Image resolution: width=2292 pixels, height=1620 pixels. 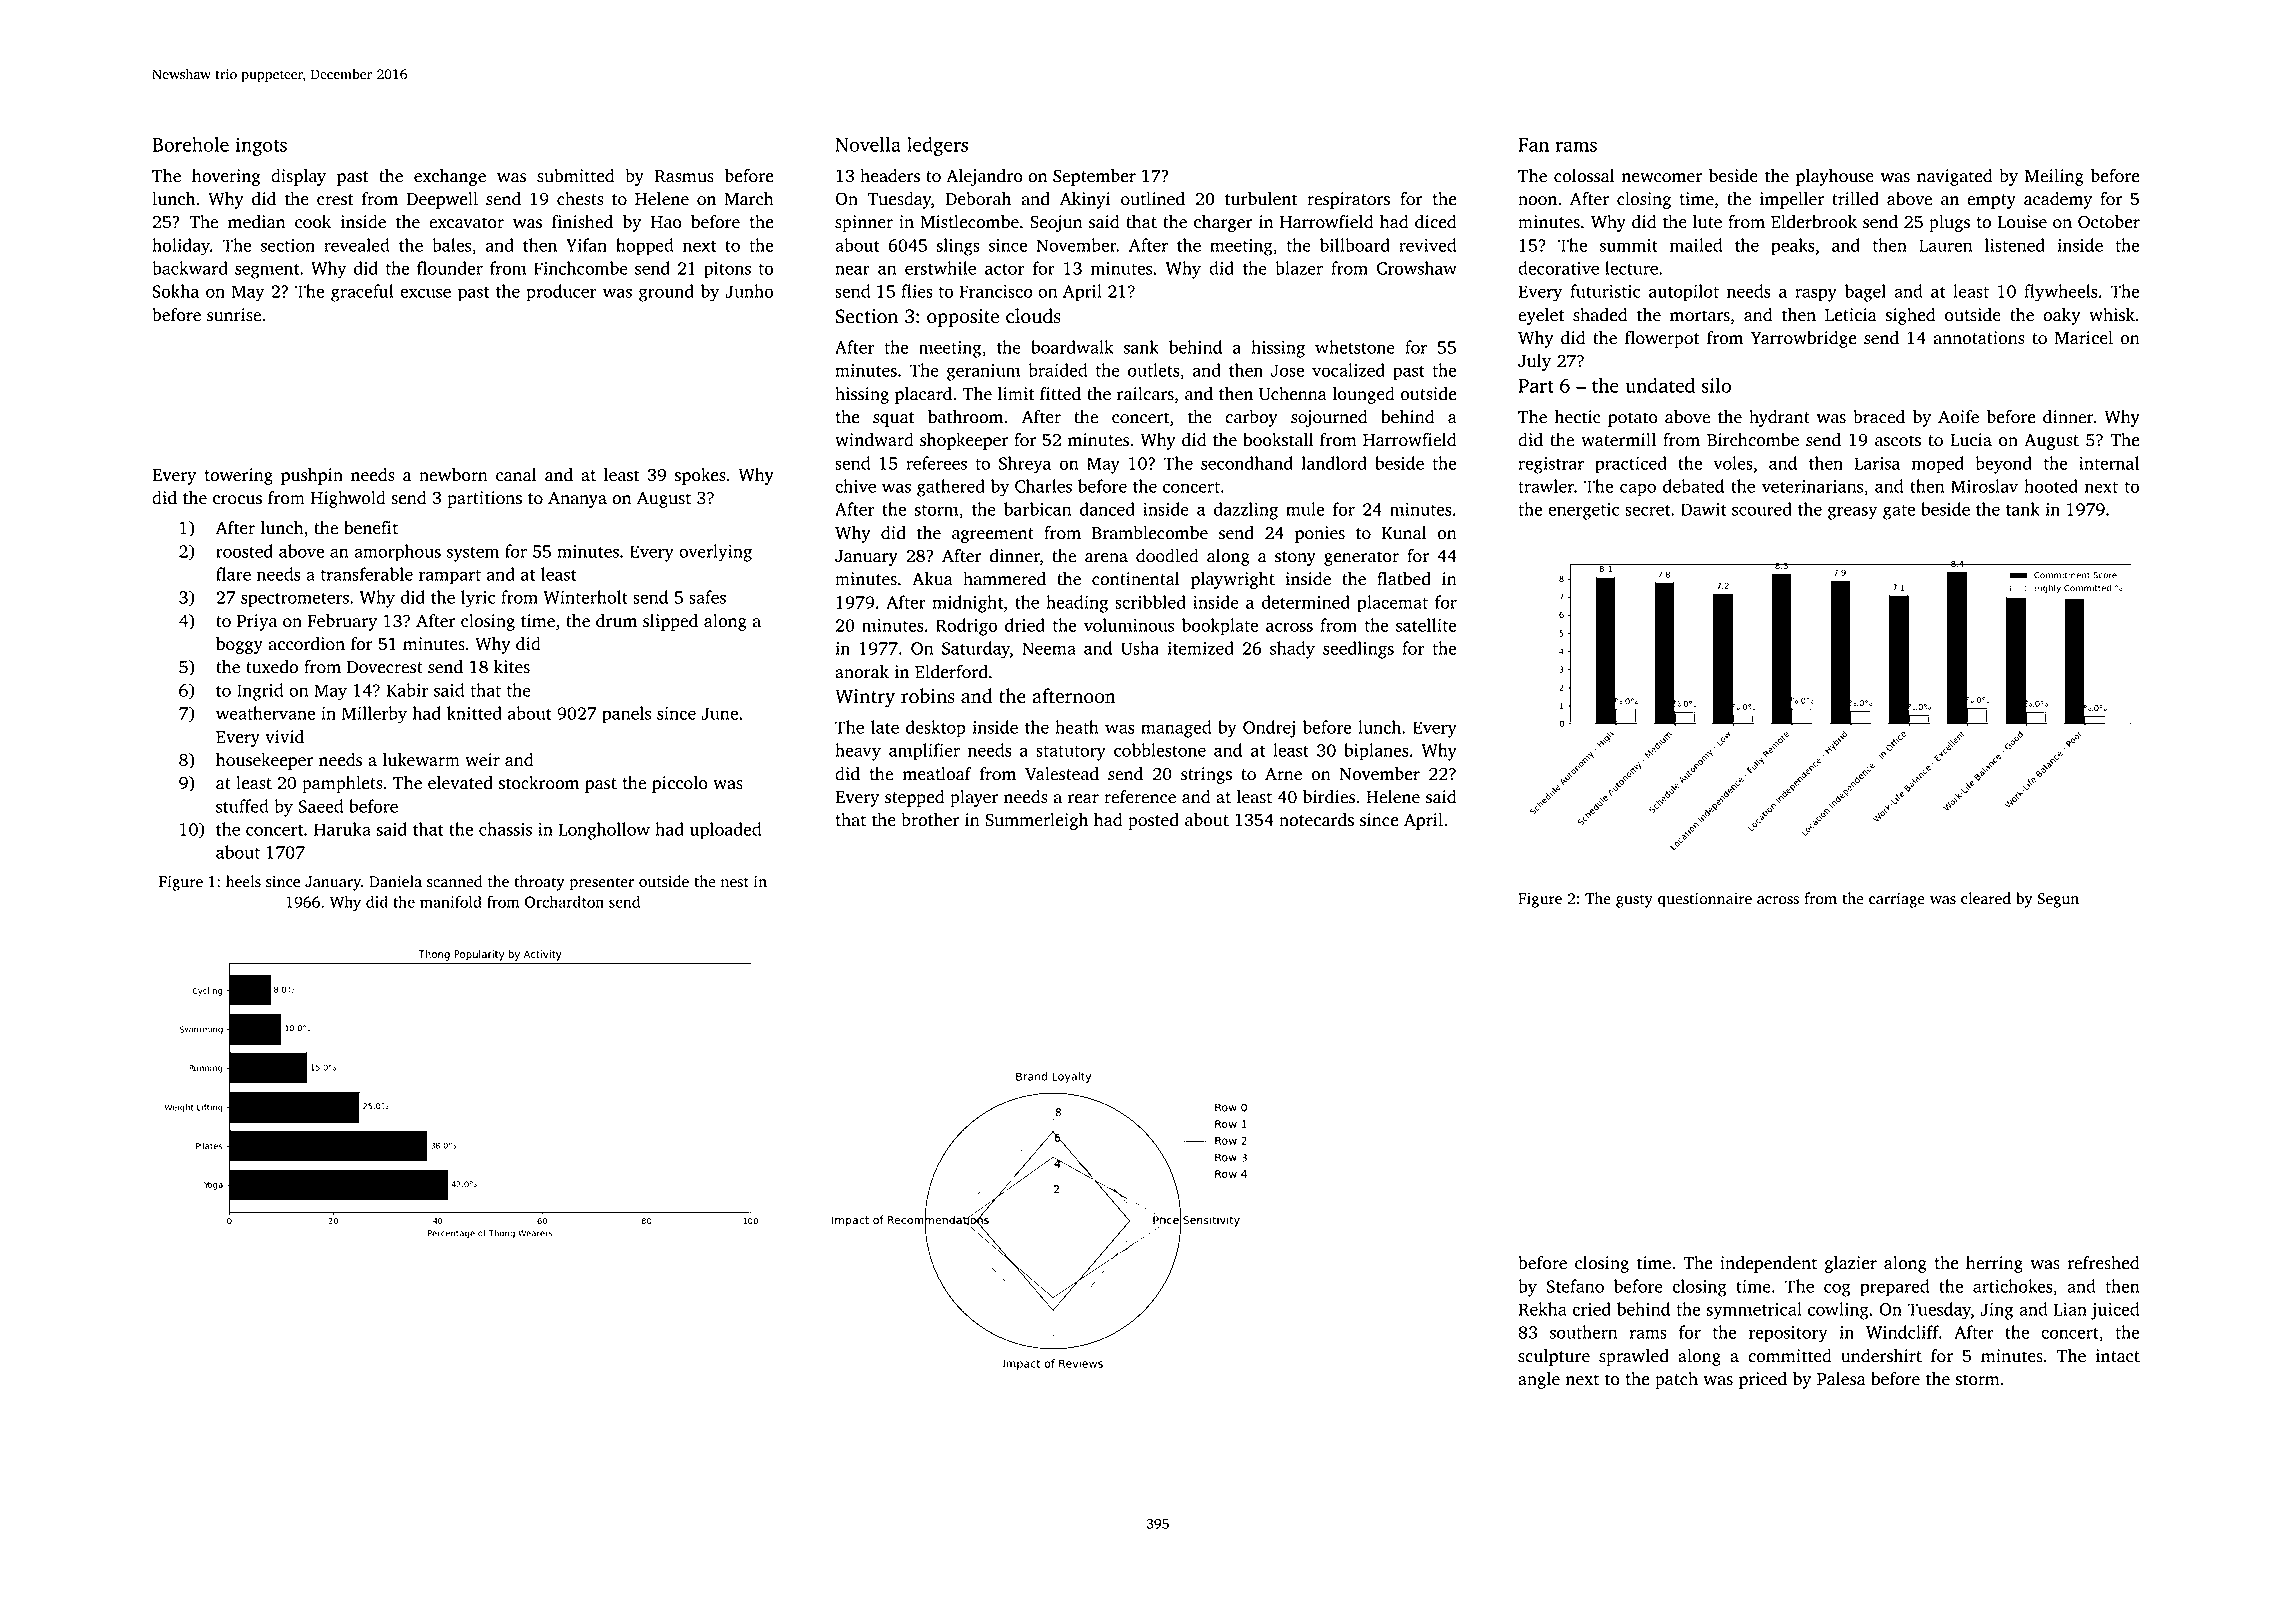 What do you see at coordinates (1958, 417) in the document?
I see `Aoife` at bounding box center [1958, 417].
